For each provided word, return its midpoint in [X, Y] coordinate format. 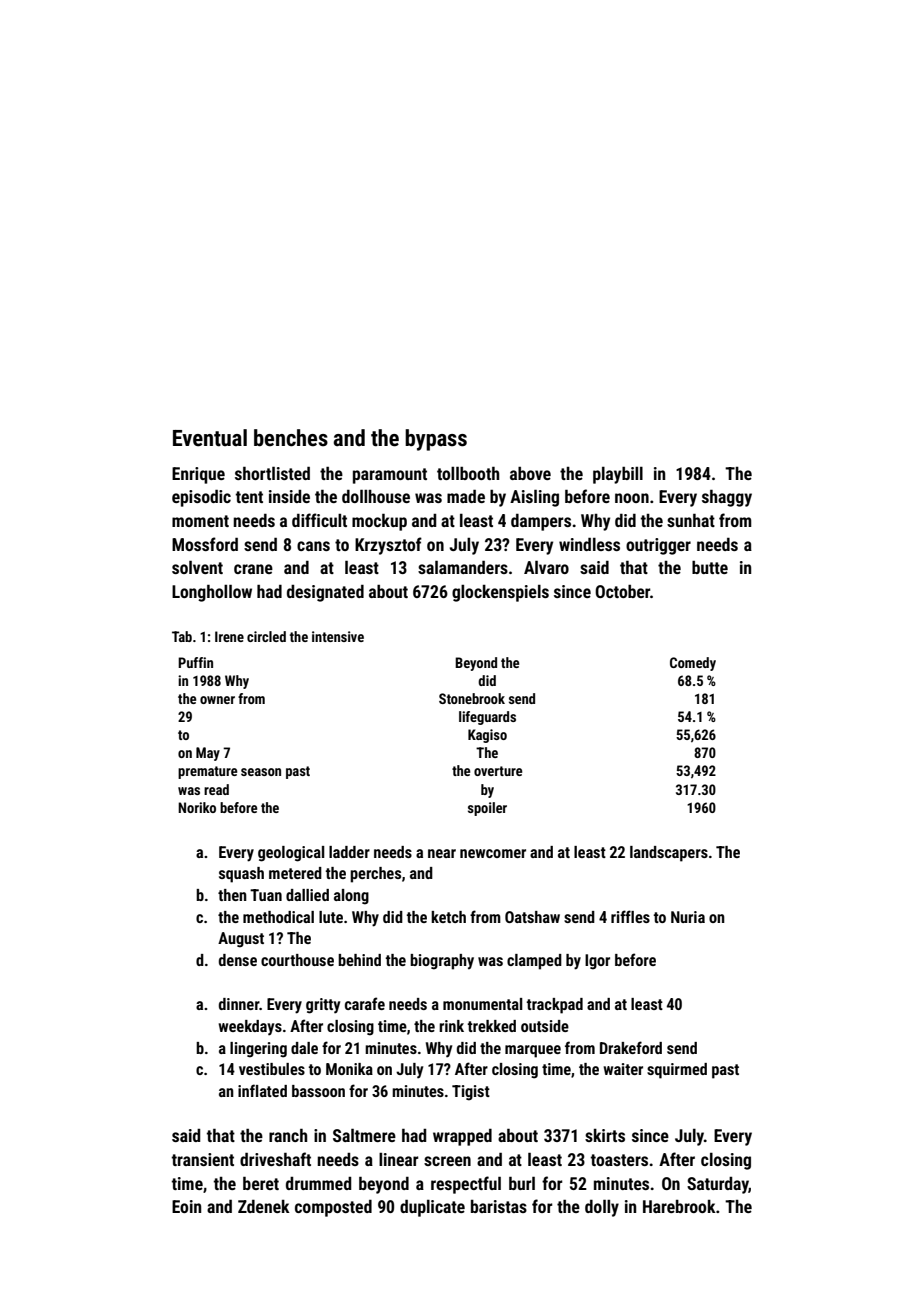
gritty [323, 1006]
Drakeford [631, 1047]
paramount [390, 476]
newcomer [493, 853]
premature [207, 772]
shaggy [727, 498]
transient [203, 1159]
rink [451, 1026]
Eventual [210, 438]
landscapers [669, 854]
